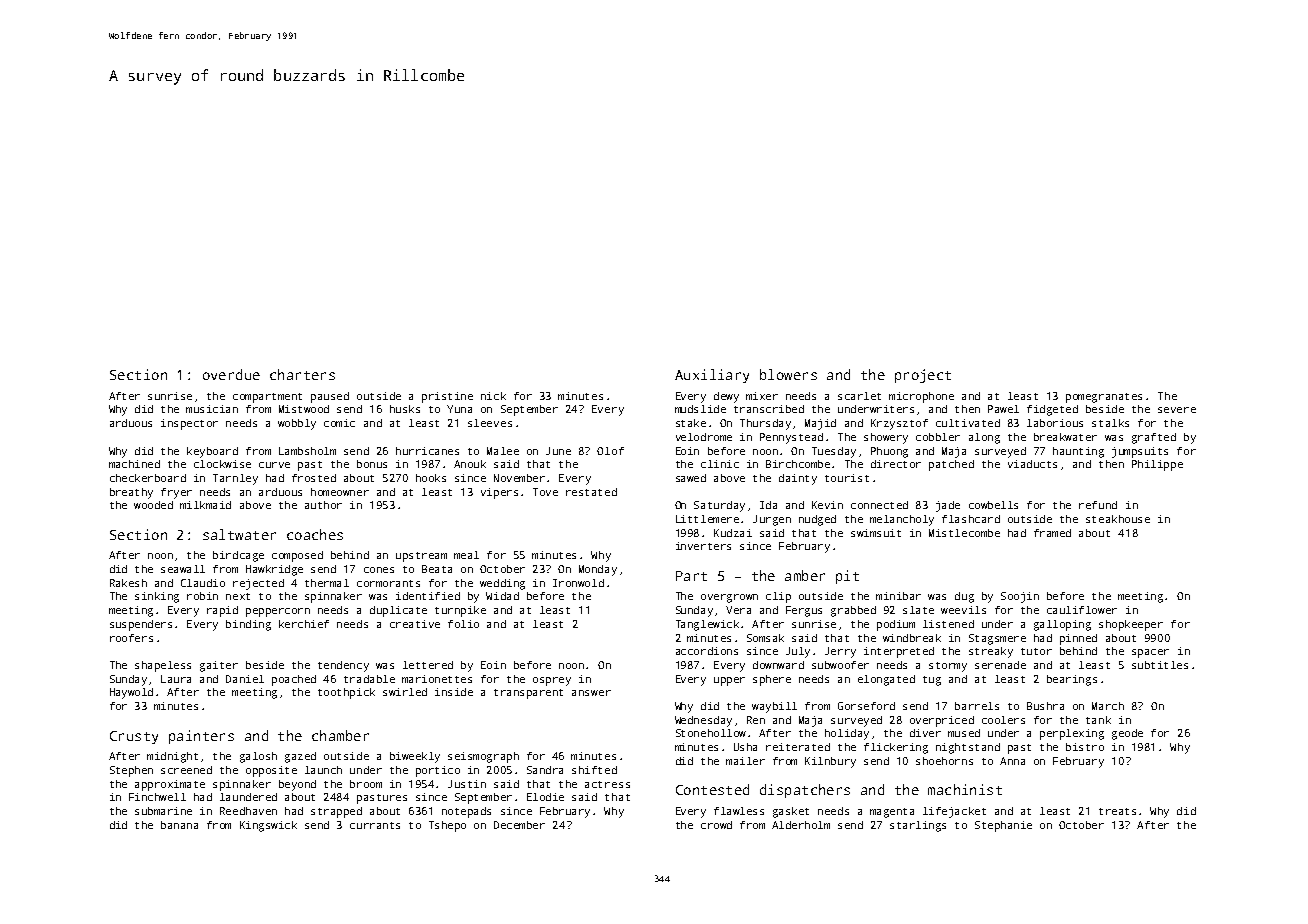 The image size is (1308, 924). What do you see at coordinates (163, 811) in the document?
I see `submarine` at bounding box center [163, 811].
